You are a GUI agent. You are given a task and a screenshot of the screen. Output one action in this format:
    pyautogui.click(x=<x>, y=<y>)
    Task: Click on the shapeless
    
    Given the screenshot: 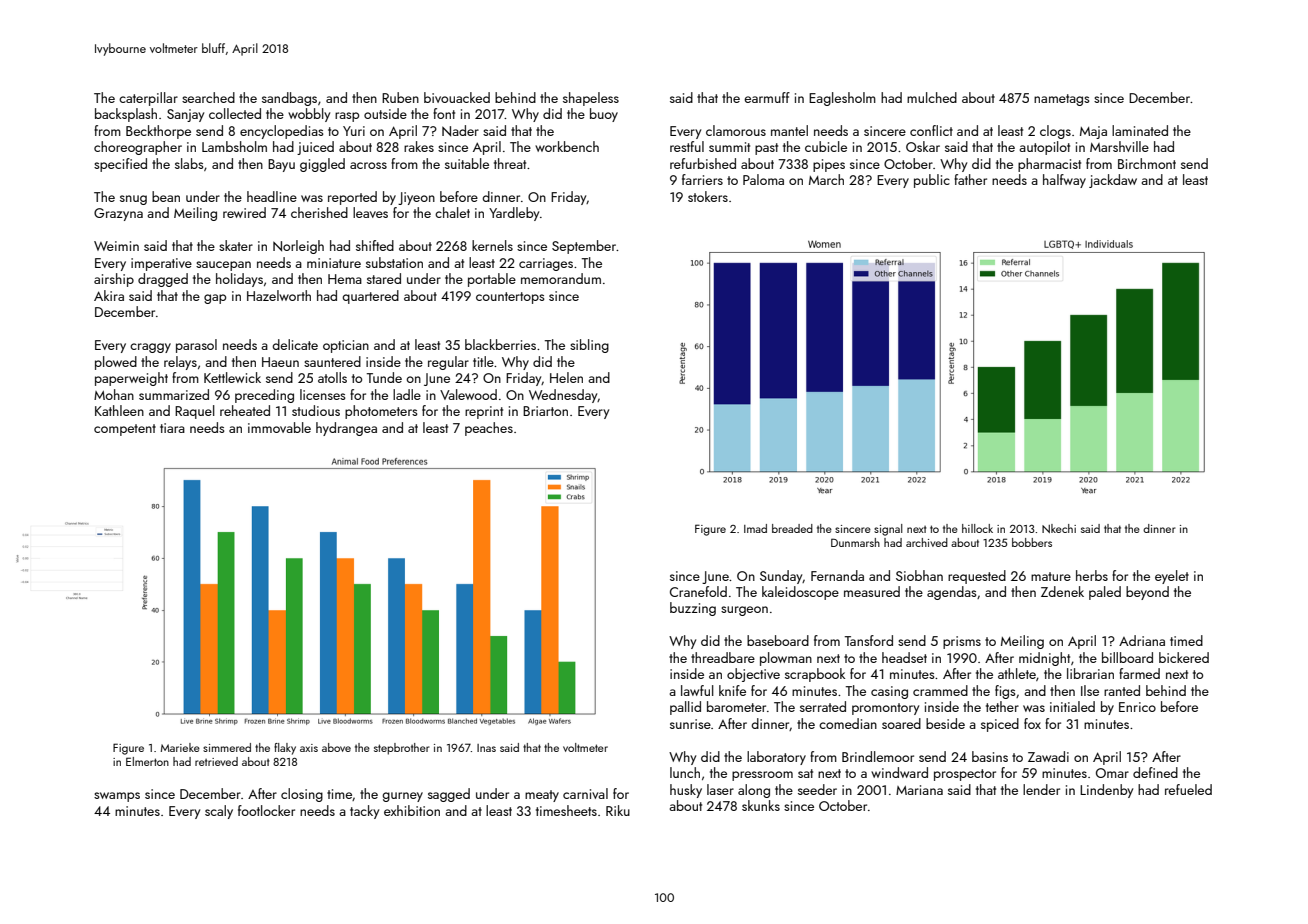 What is the action you would take?
    pyautogui.click(x=591, y=99)
